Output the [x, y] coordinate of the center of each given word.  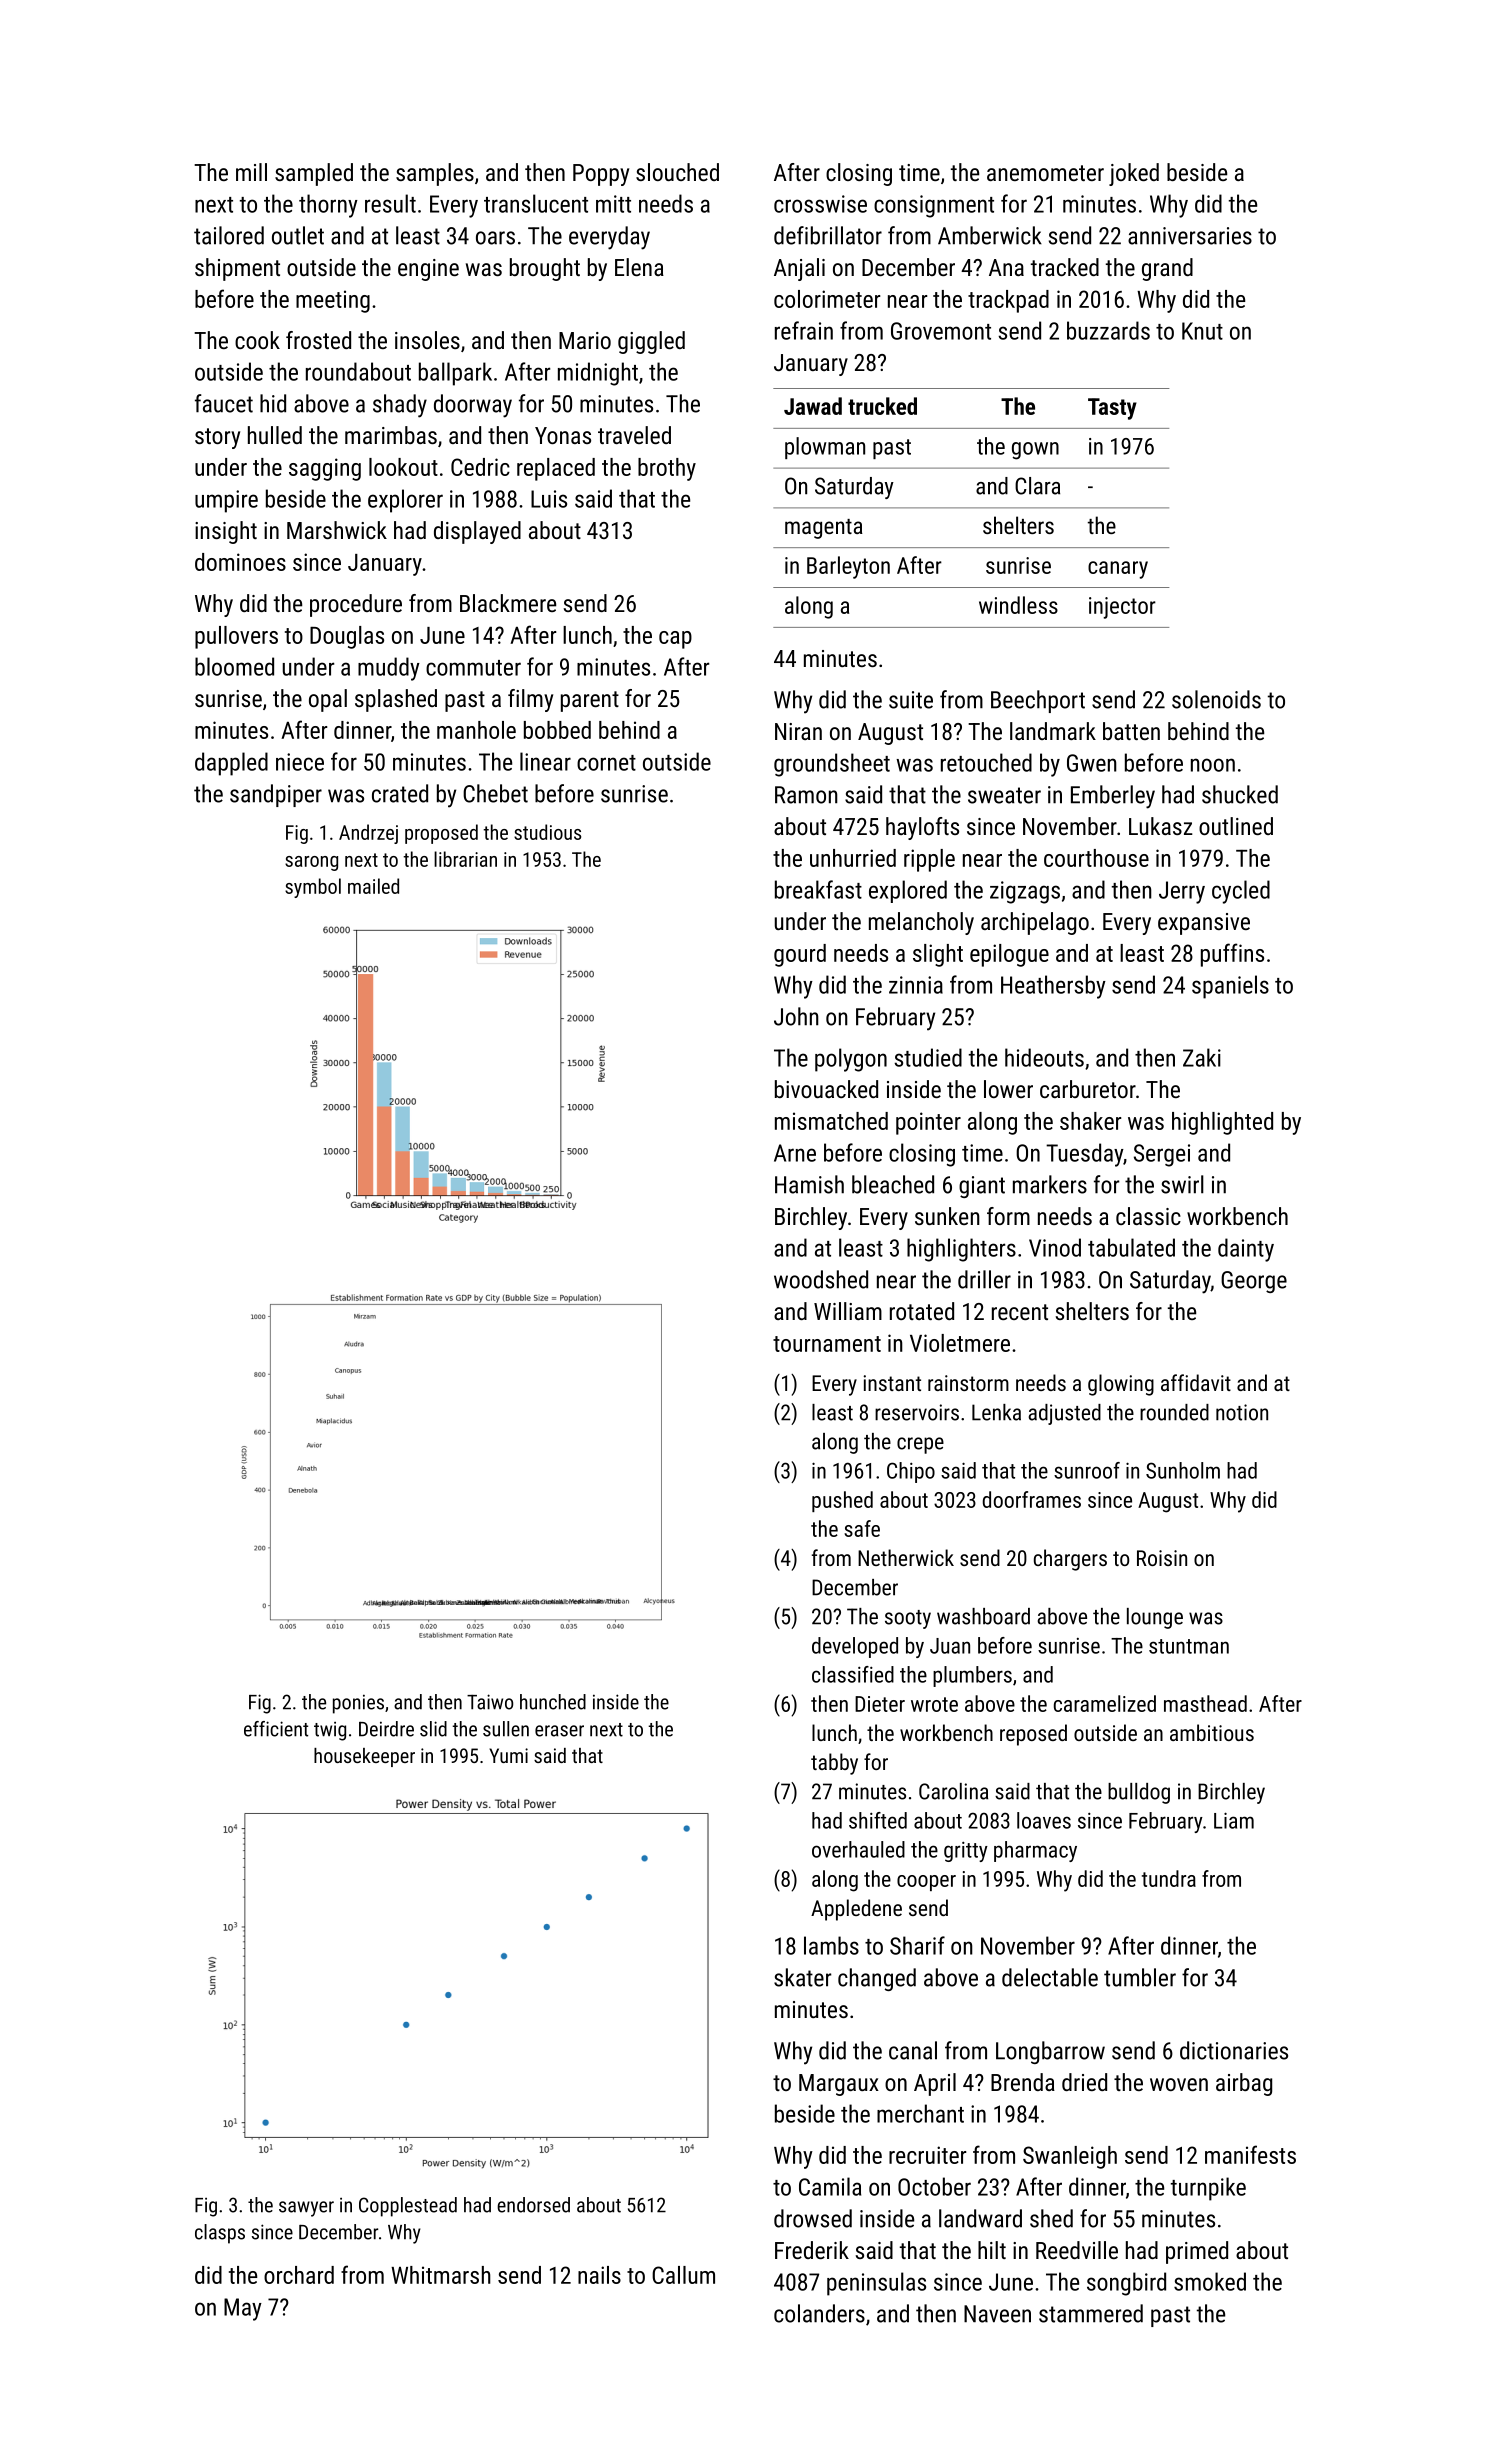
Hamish [809, 1184]
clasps [220, 2234]
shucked [1240, 794]
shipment [237, 269]
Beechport [1038, 701]
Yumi [508, 1755]
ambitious [1212, 1732]
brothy [667, 469]
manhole [476, 730]
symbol [313, 888]
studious [547, 832]
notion [1242, 1412]
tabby [834, 1764]
